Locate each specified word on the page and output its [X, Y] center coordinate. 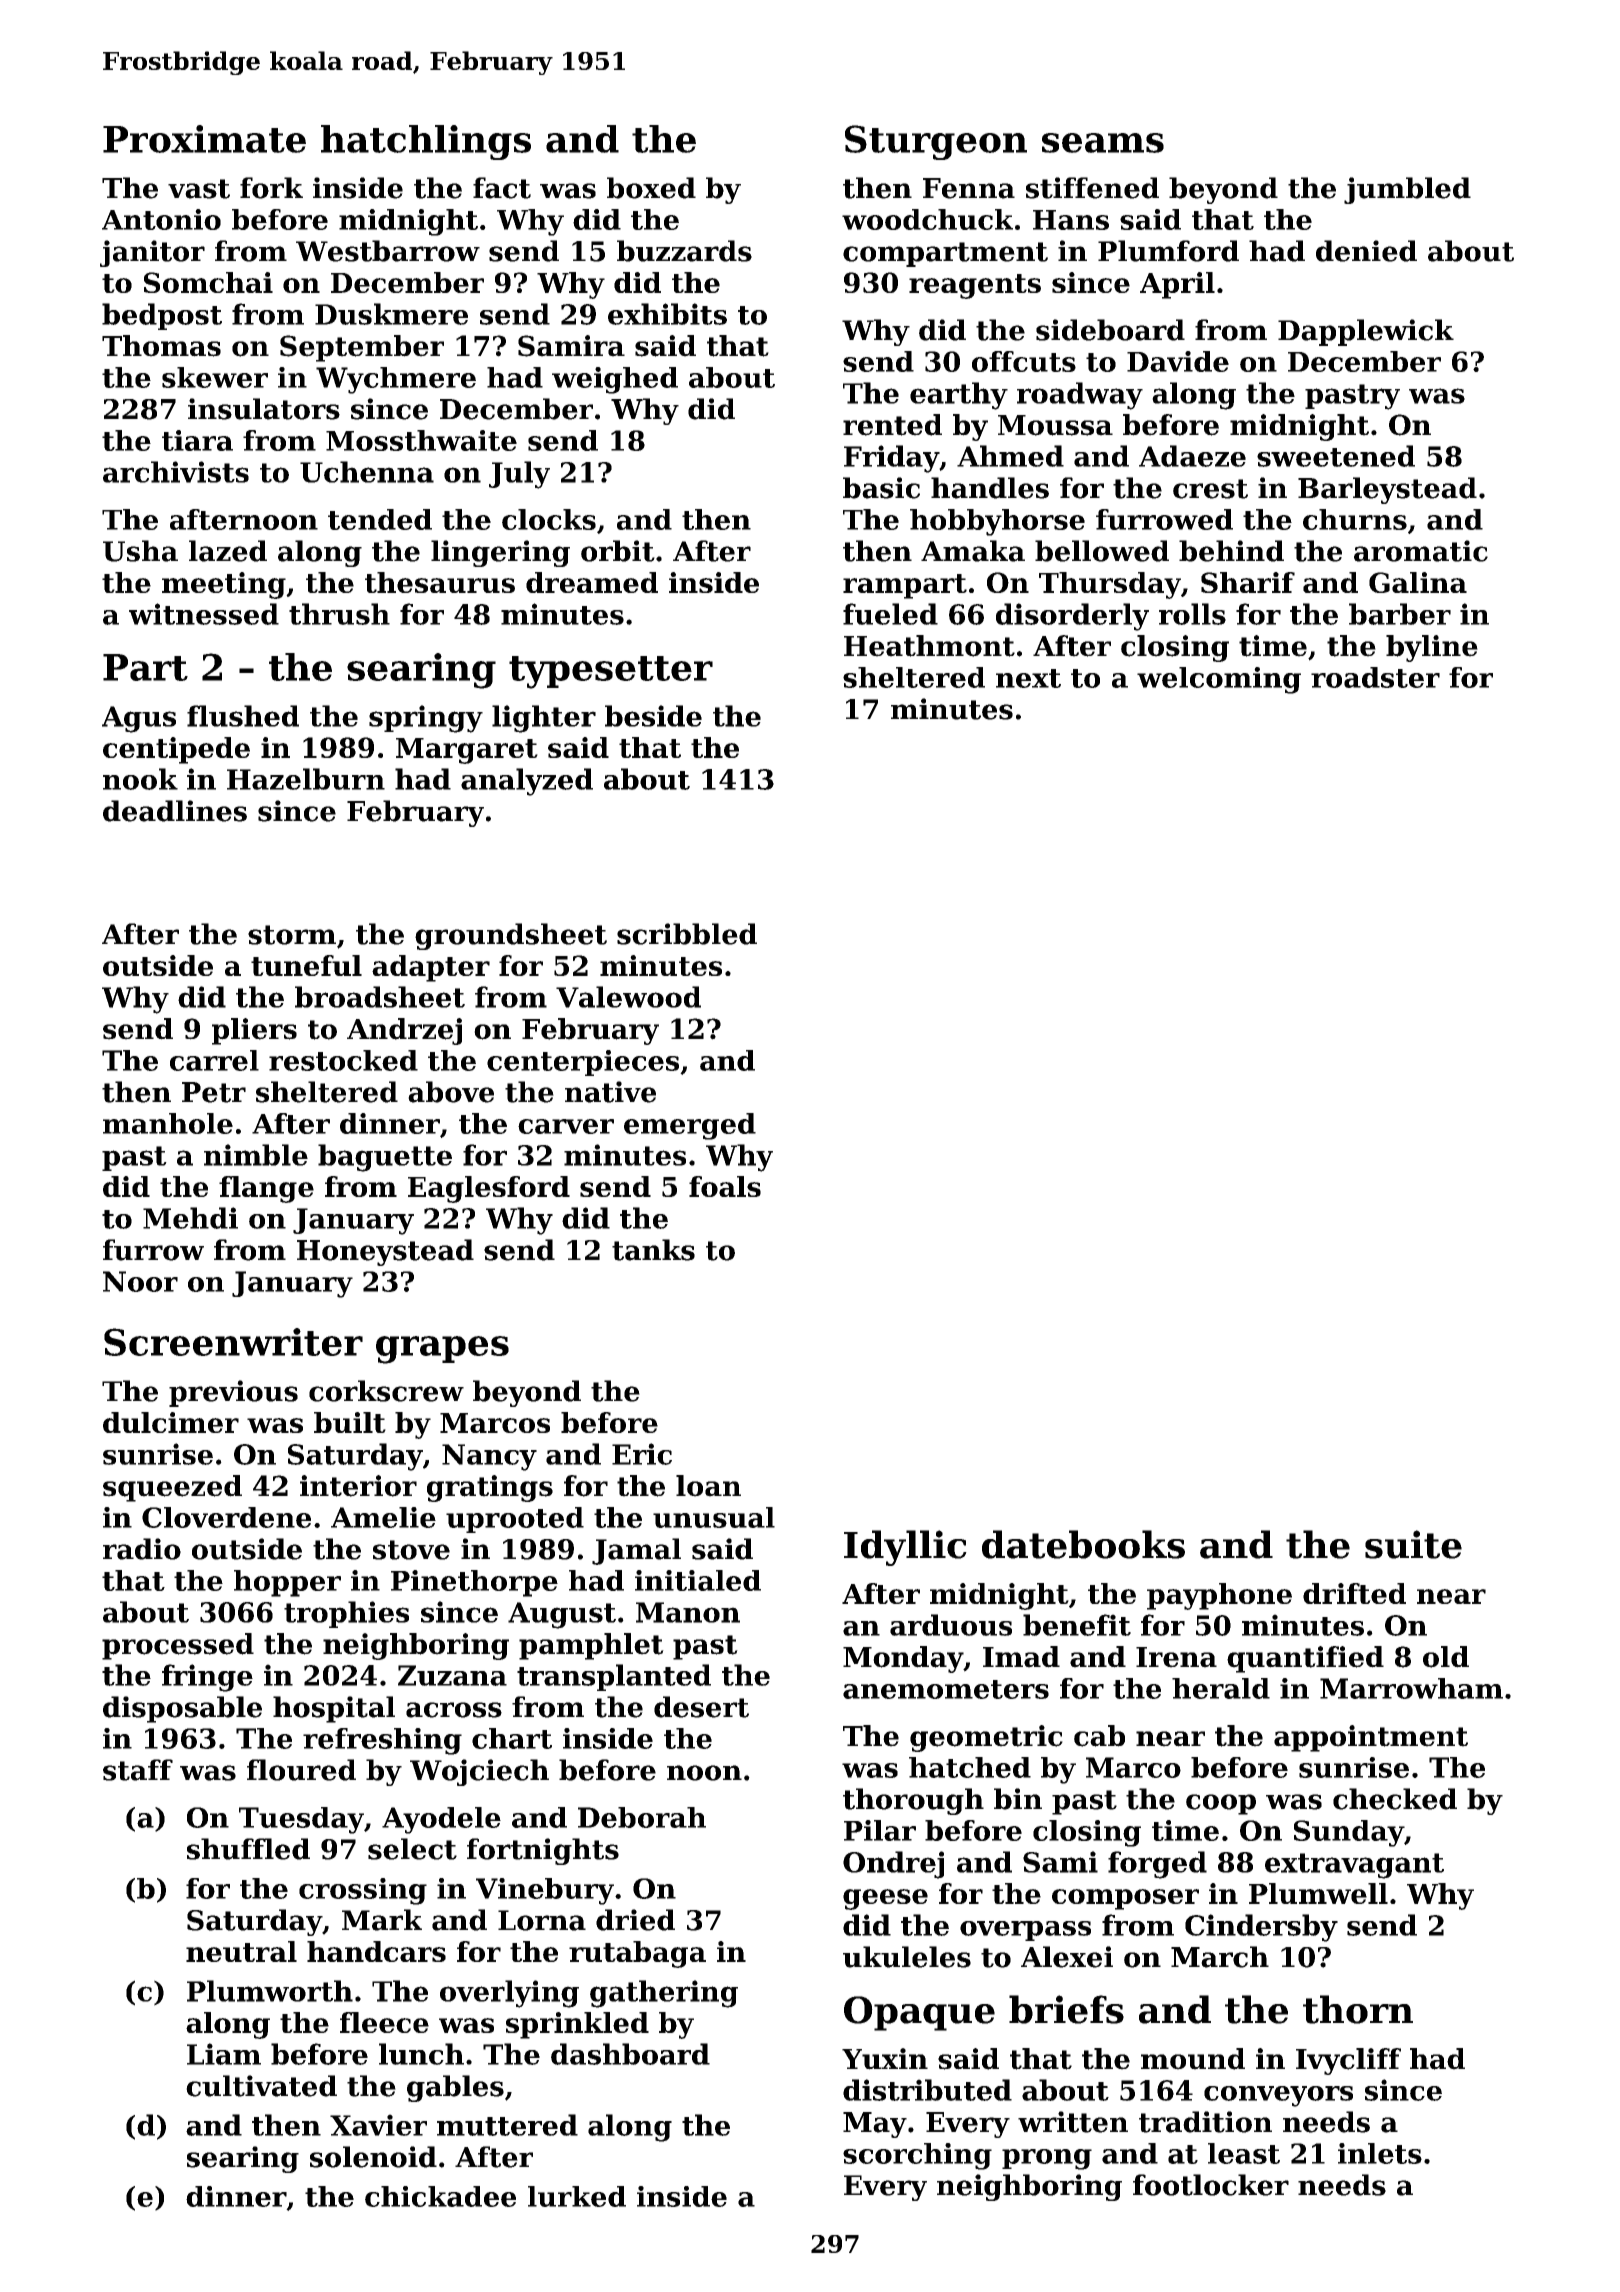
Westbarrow [388, 251]
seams [1103, 143]
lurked [577, 2196]
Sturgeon [936, 142]
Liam [224, 2054]
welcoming [1219, 680]
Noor [140, 1281]
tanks [653, 1250]
